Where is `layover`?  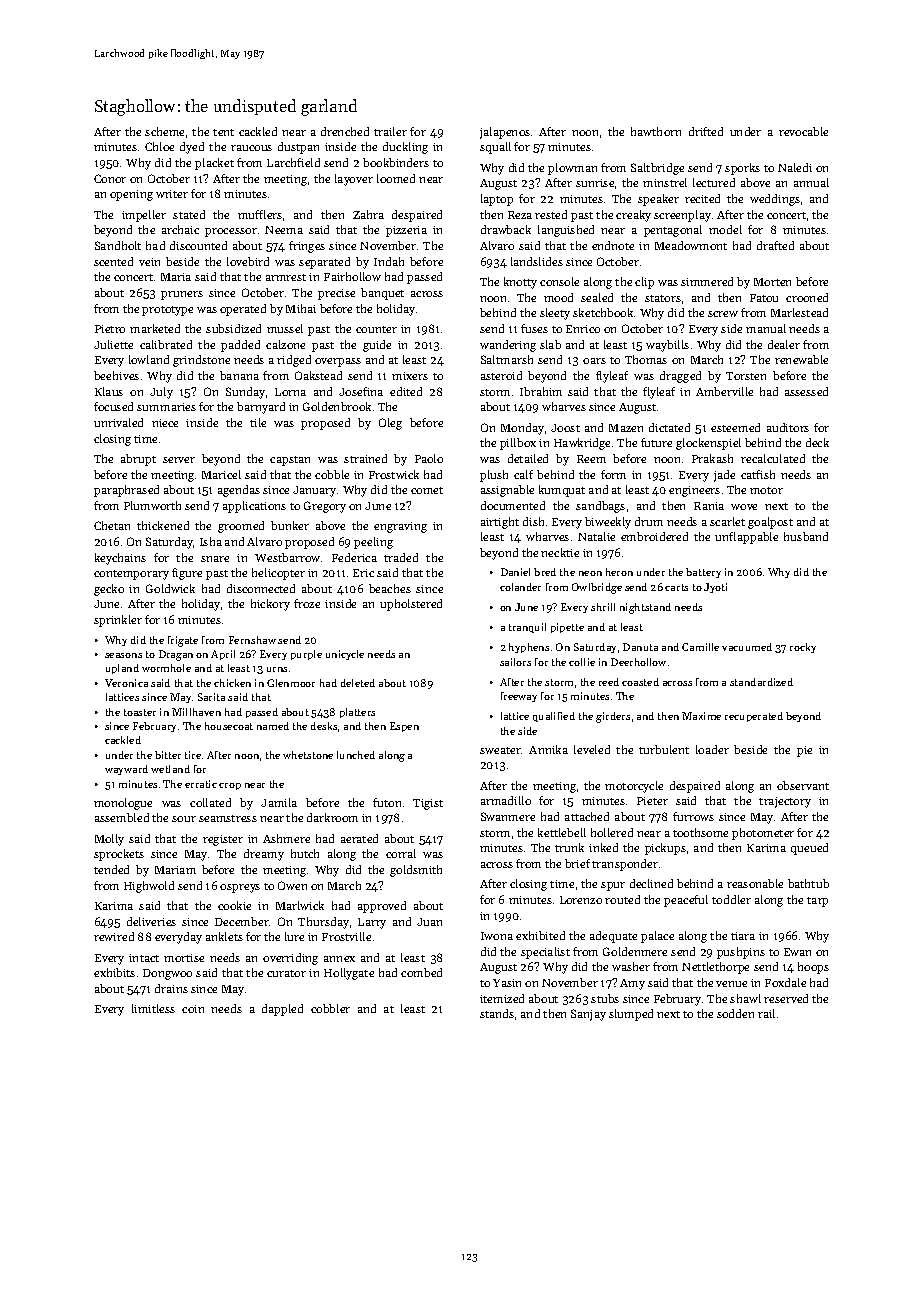 layover is located at coordinates (354, 180).
